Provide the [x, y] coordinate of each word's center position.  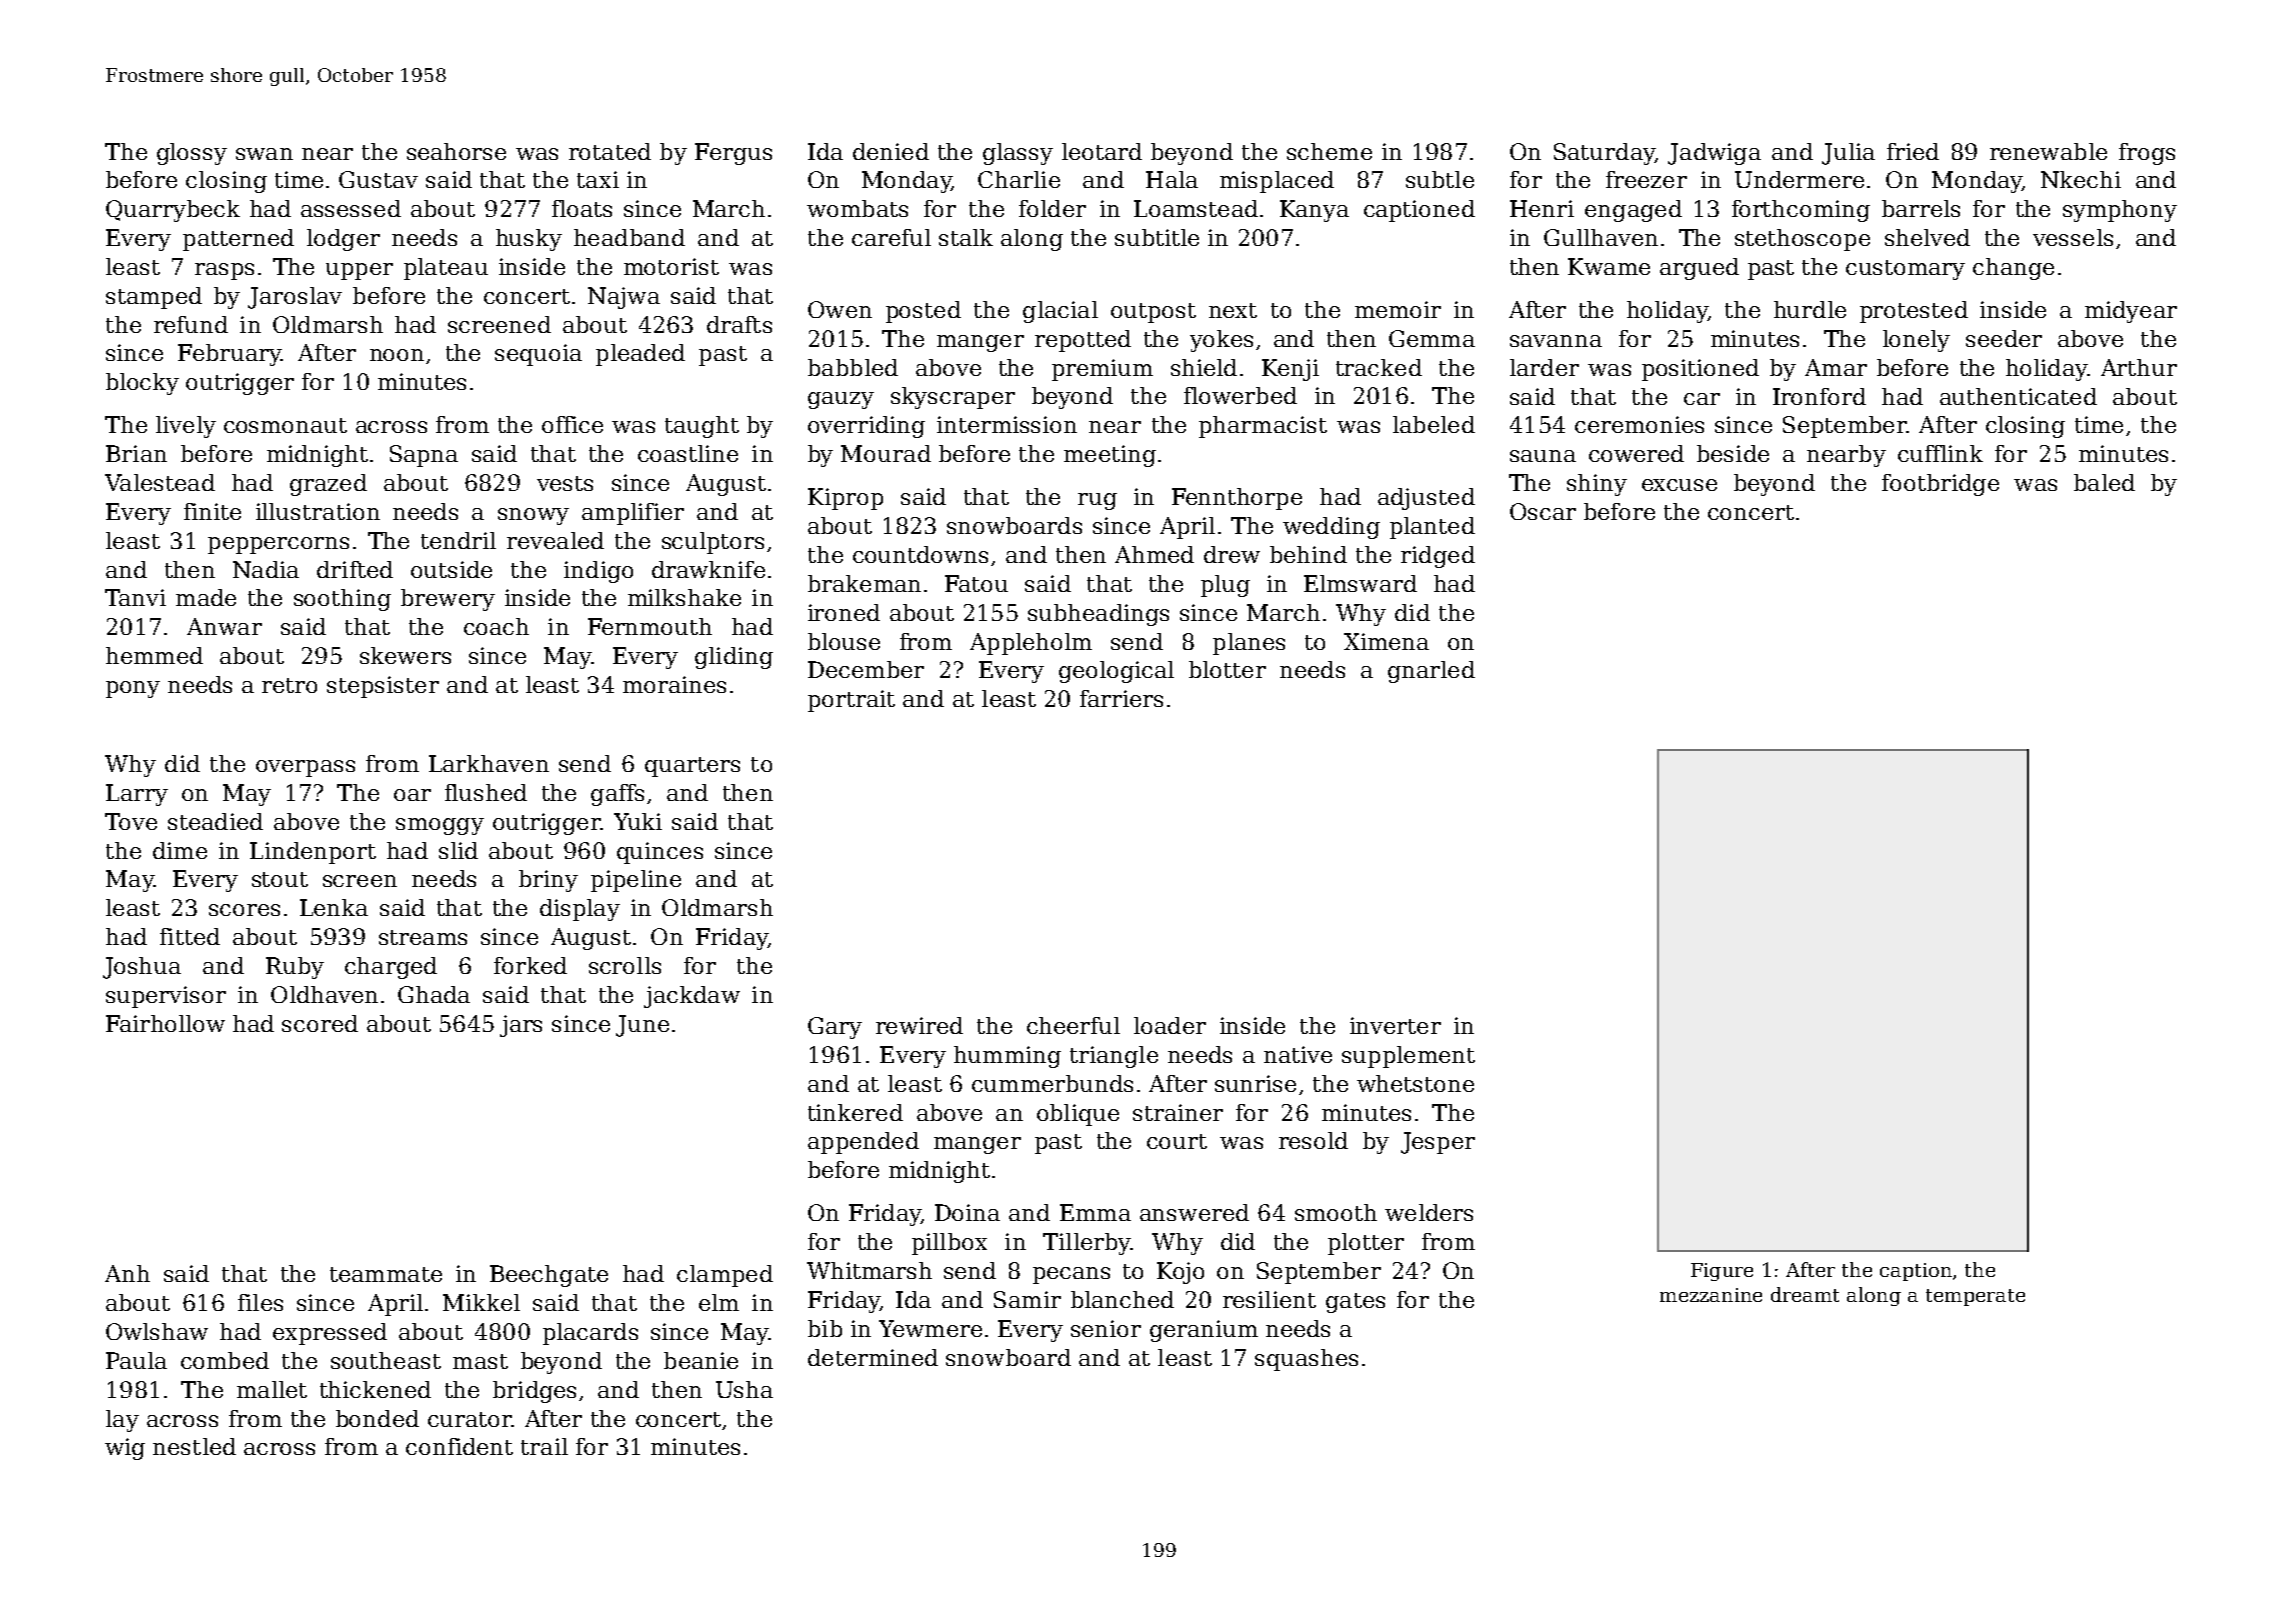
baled [2104, 482]
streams [423, 937]
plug [1225, 586]
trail [544, 1446]
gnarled [1431, 672]
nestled [194, 1446]
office [572, 424]
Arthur [2139, 367]
